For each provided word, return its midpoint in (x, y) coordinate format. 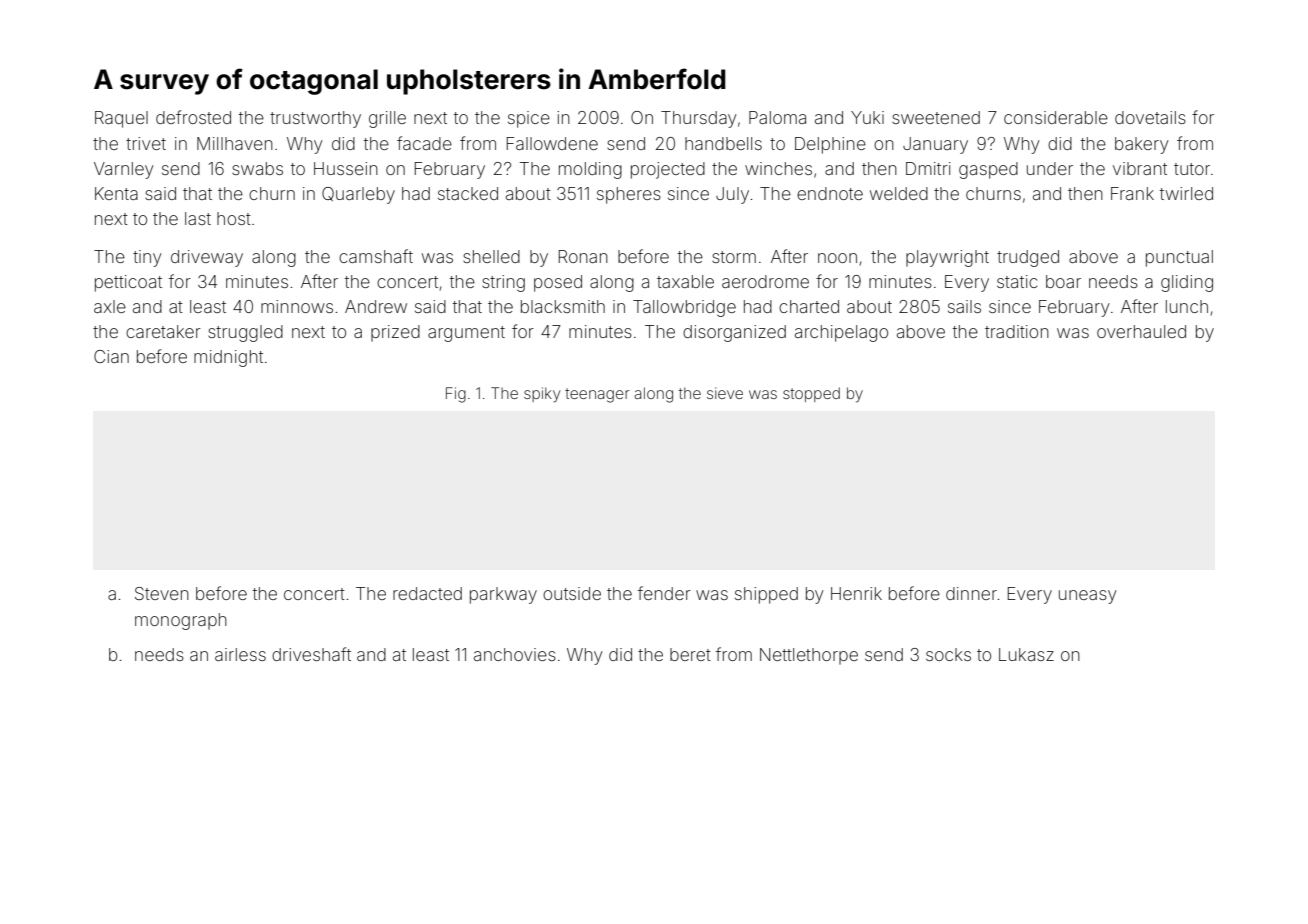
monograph (181, 621)
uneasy (1088, 597)
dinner (971, 593)
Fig (456, 395)
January (935, 145)
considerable (1056, 117)
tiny (147, 258)
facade (424, 143)
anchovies (515, 654)
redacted (427, 593)
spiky (542, 395)
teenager (597, 395)
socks (948, 654)
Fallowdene (552, 143)
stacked (468, 193)
